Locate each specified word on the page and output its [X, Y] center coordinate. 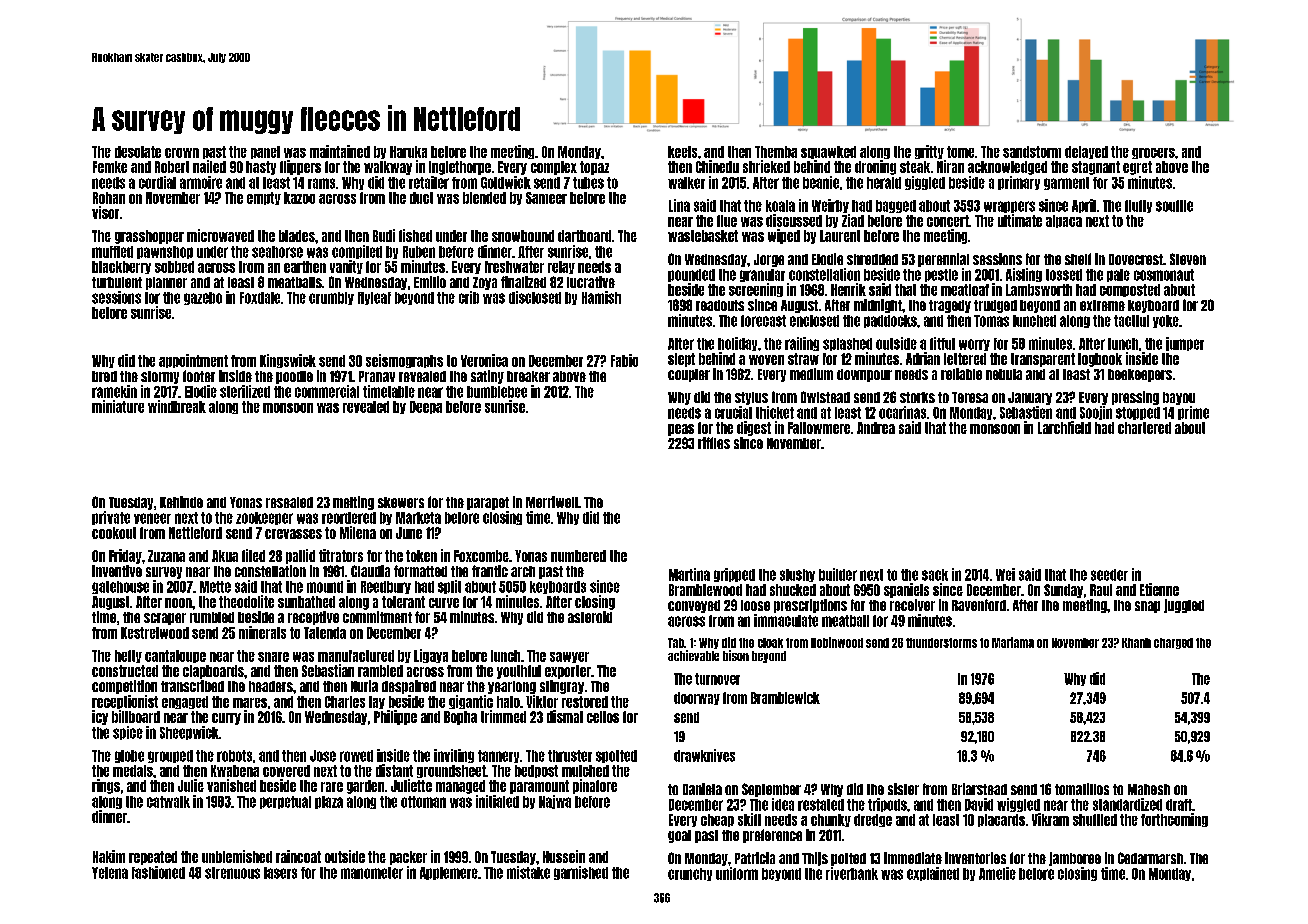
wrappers [1009, 207]
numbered [578, 556]
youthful [519, 672]
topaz [594, 168]
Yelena [110, 873]
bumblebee [497, 392]
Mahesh [1149, 789]
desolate [138, 152]
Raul [1101, 590]
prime [1193, 413]
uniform [737, 873]
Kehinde [181, 502]
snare [273, 657]
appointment [193, 361]
